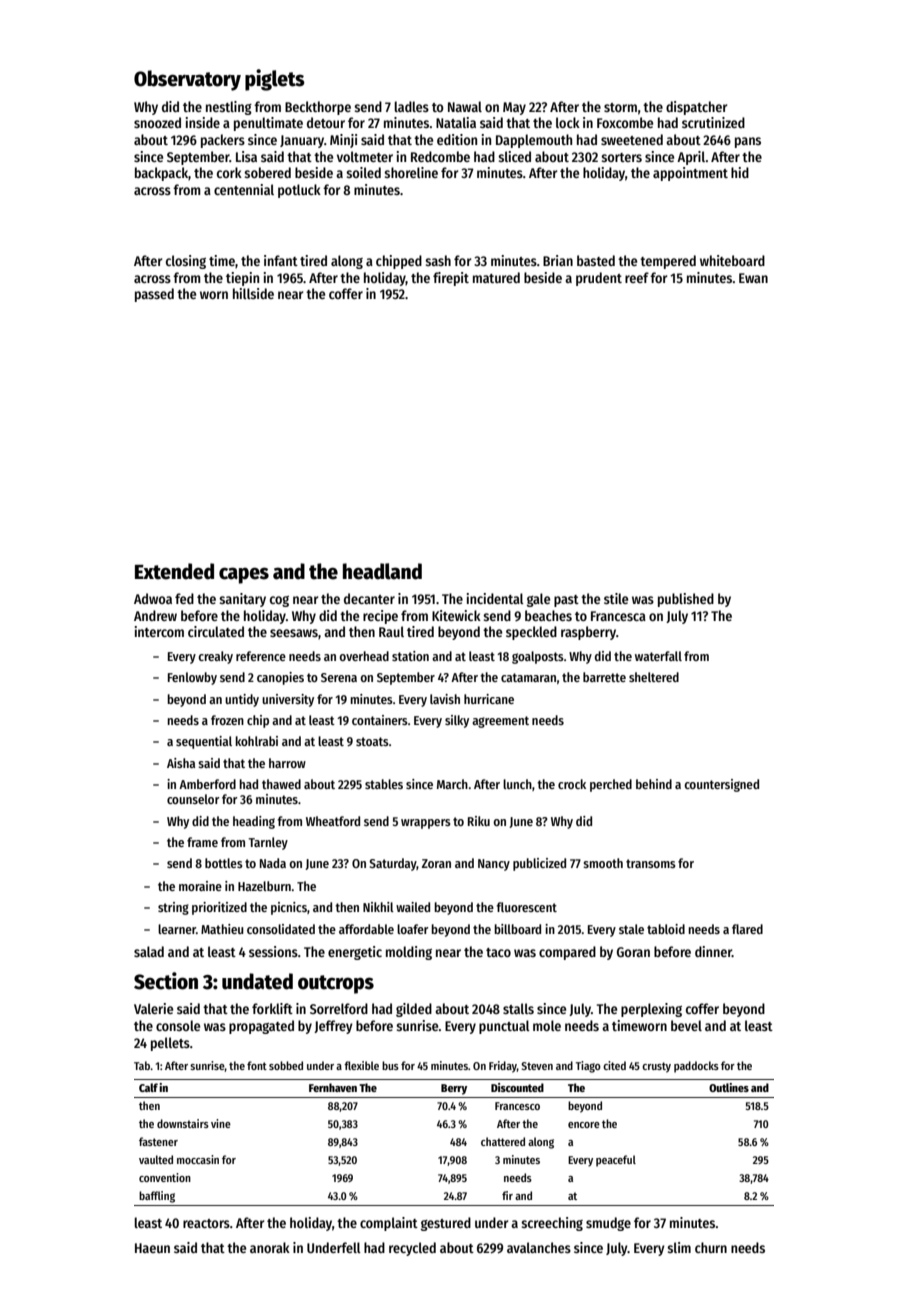 This screenshot has height=1316, width=908. What do you see at coordinates (496, 277) in the screenshot?
I see `matured` at bounding box center [496, 277].
